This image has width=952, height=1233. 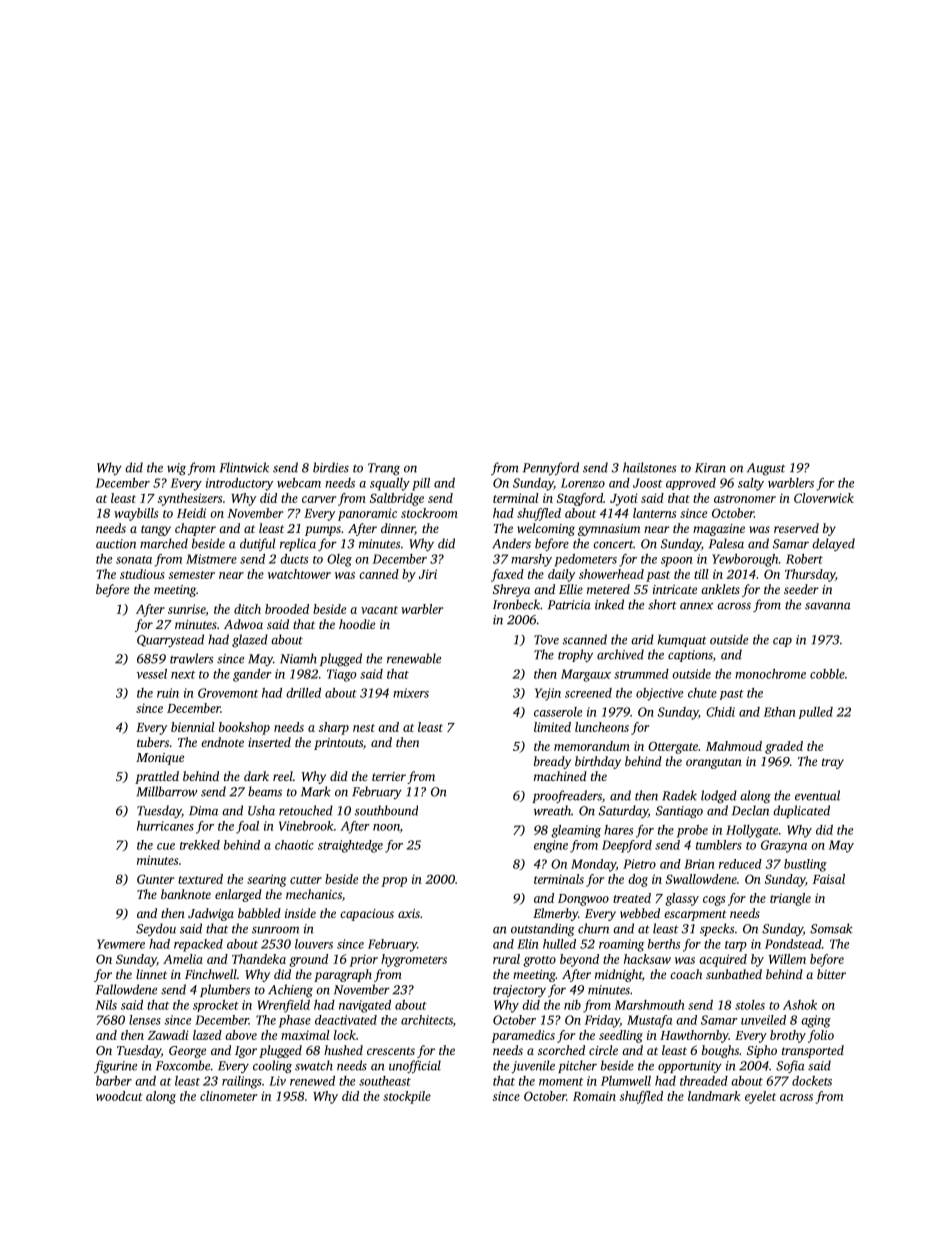 What do you see at coordinates (339, 560) in the image?
I see `Oleg` at bounding box center [339, 560].
